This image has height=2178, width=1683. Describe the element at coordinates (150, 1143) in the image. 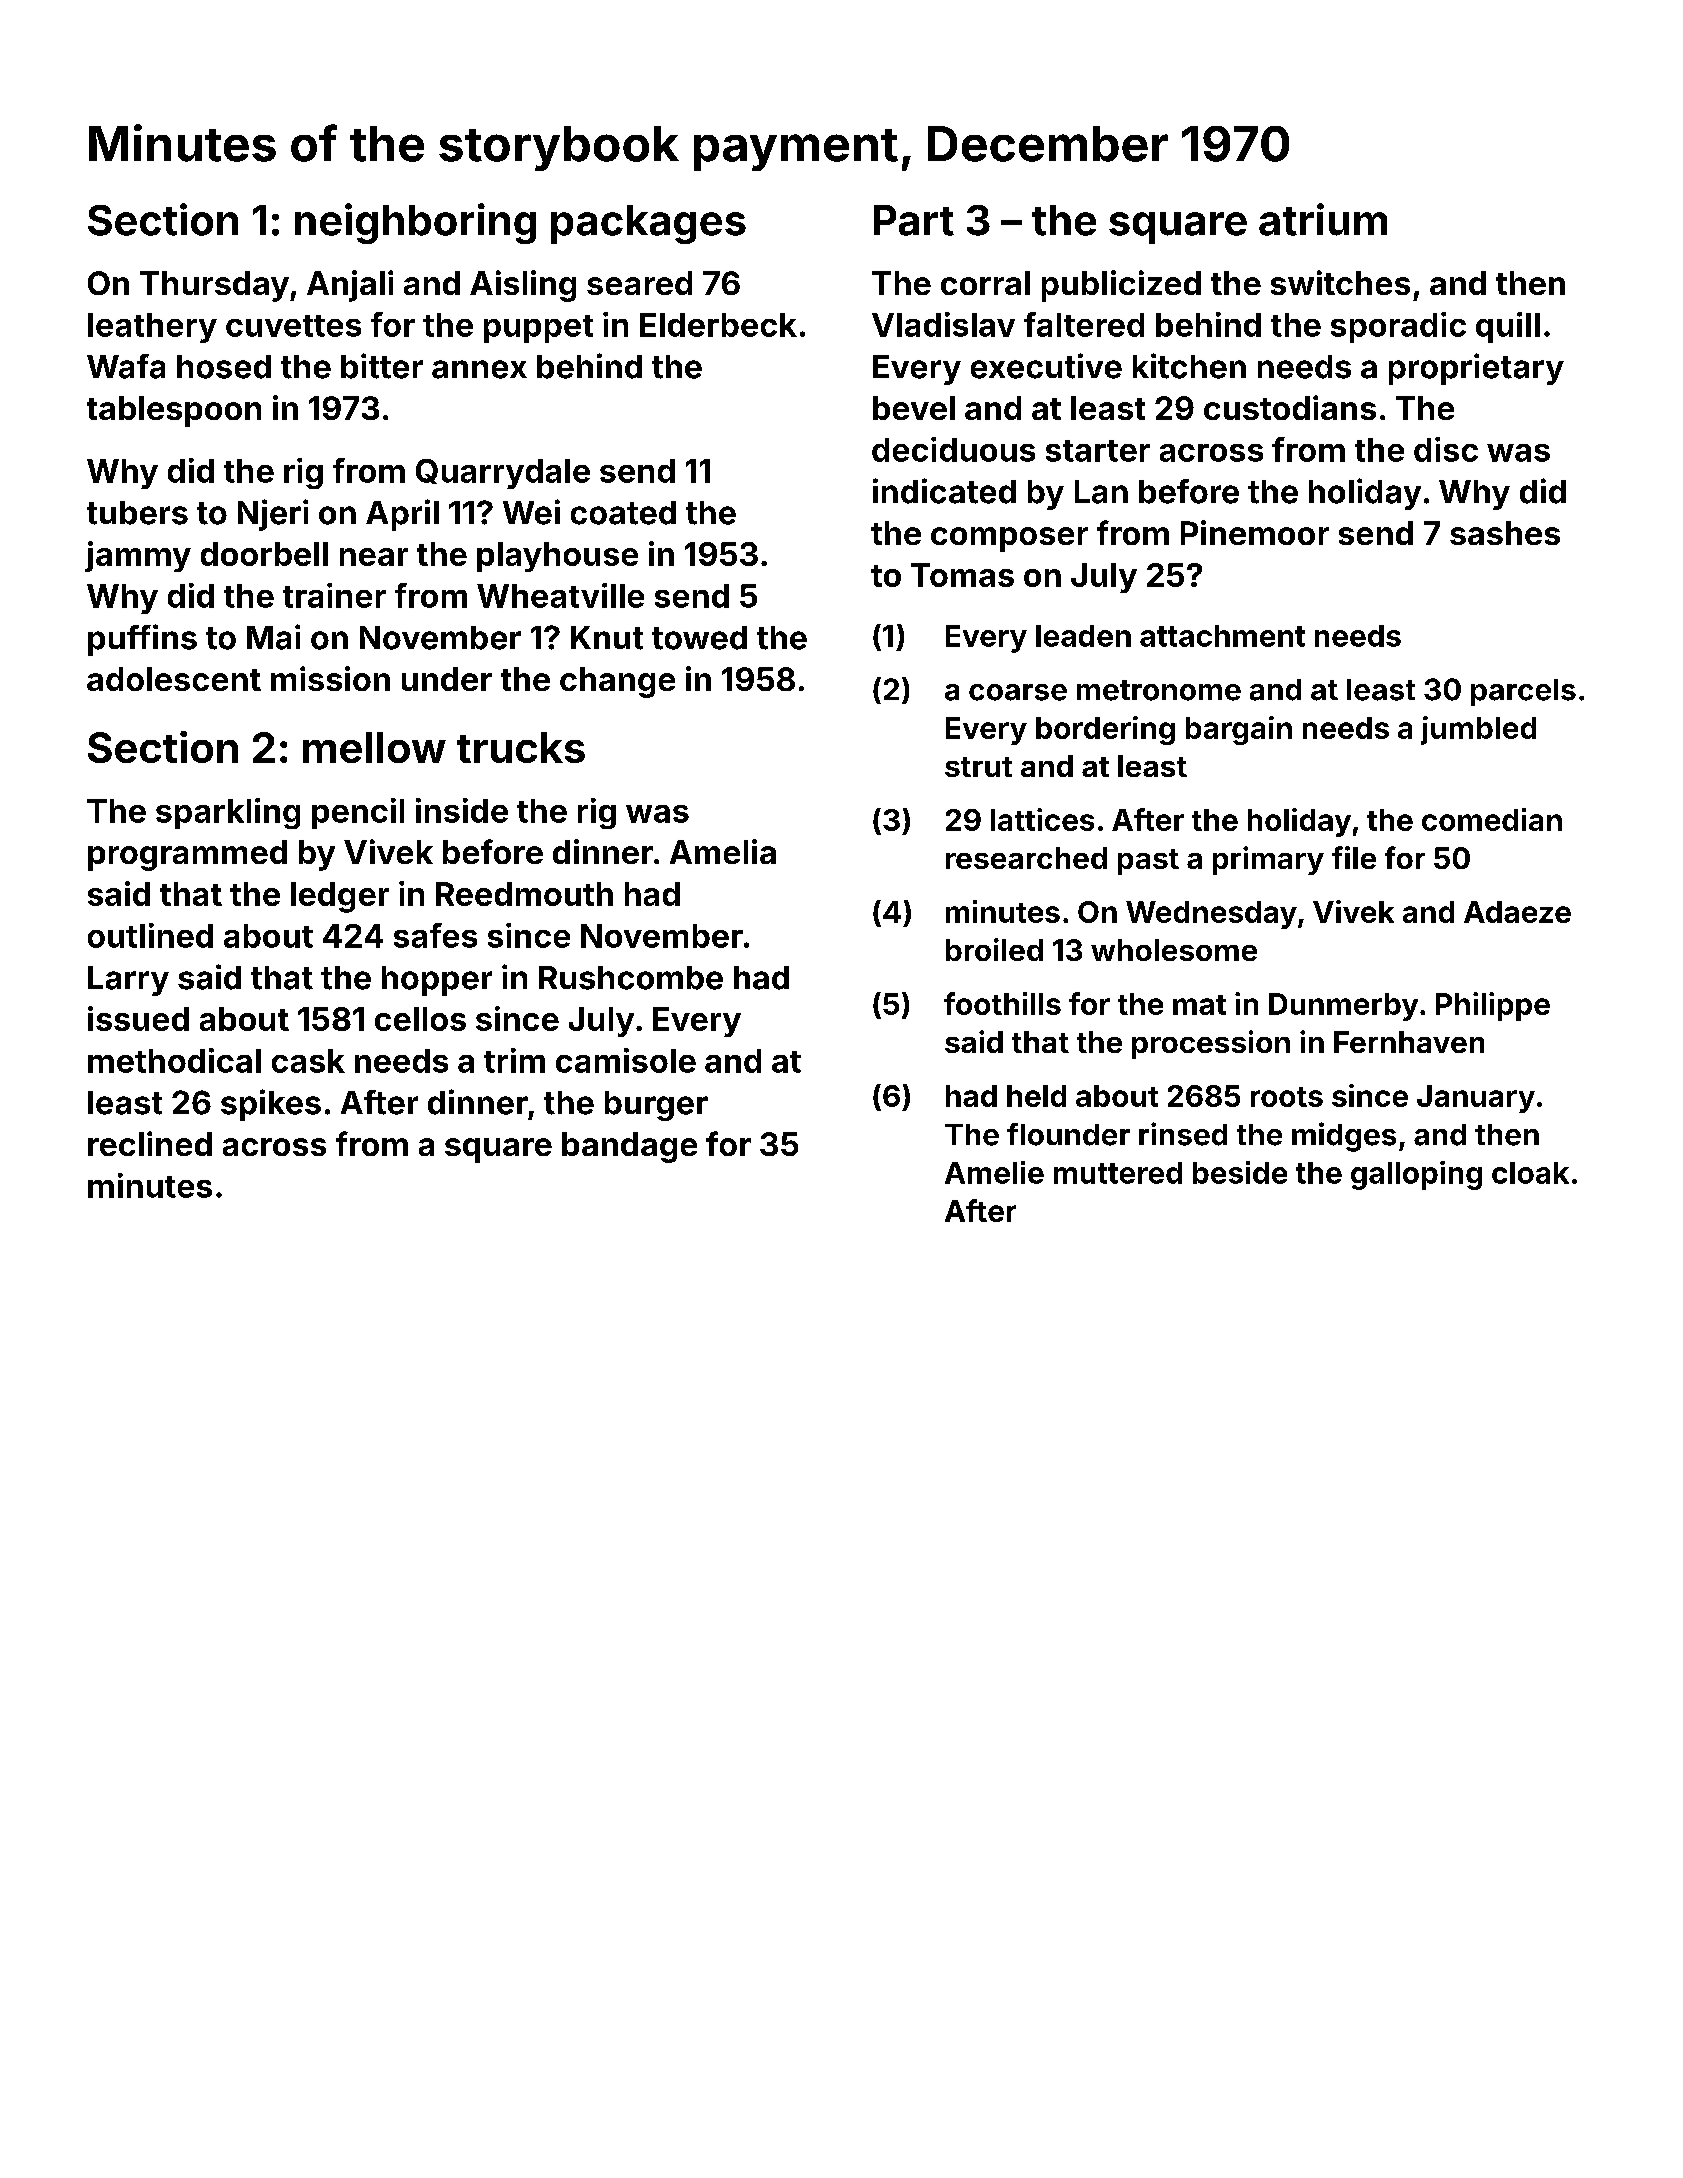

I see `reclined` at that location.
